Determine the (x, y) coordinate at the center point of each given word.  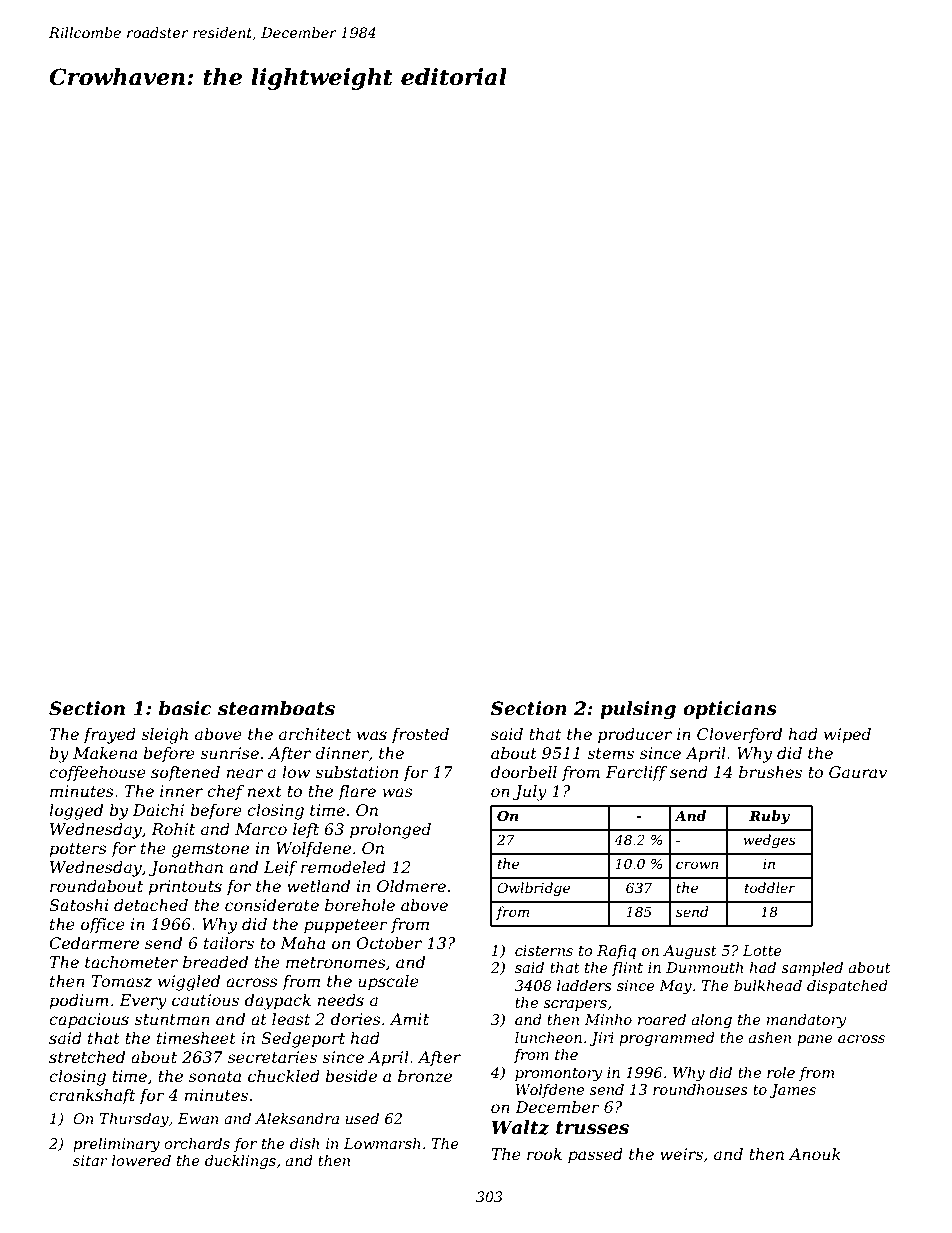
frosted (420, 735)
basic (185, 708)
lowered (141, 1160)
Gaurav (858, 772)
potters (78, 850)
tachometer (131, 962)
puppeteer (346, 926)
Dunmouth (704, 967)
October (389, 943)
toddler (770, 887)
